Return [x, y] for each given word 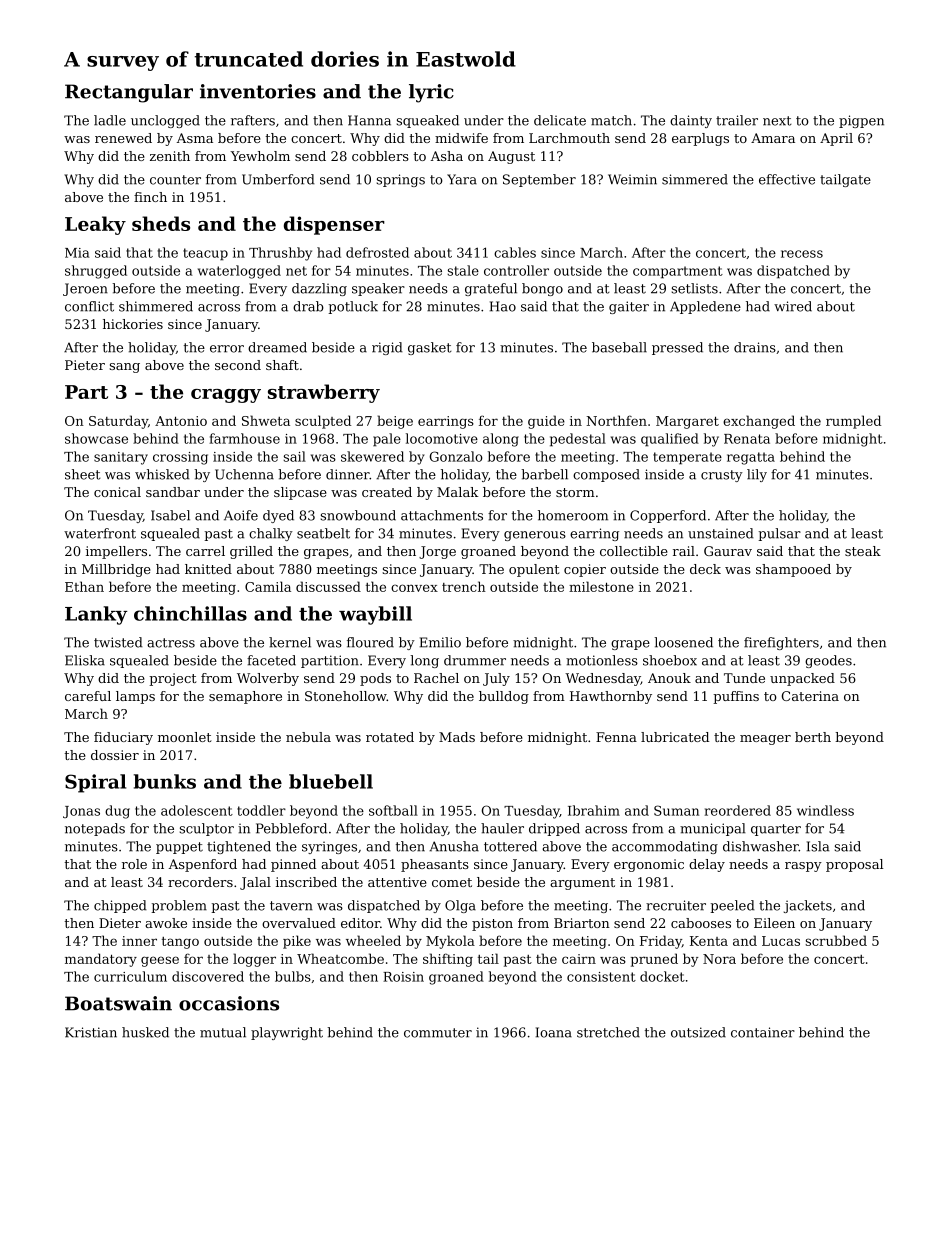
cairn [579, 959]
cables [515, 252]
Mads [457, 737]
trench [464, 586]
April [836, 139]
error [227, 349]
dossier [115, 755]
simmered [695, 179]
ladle [110, 120]
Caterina [810, 696]
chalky [271, 534]
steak [863, 551]
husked [145, 1032]
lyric [431, 93]
